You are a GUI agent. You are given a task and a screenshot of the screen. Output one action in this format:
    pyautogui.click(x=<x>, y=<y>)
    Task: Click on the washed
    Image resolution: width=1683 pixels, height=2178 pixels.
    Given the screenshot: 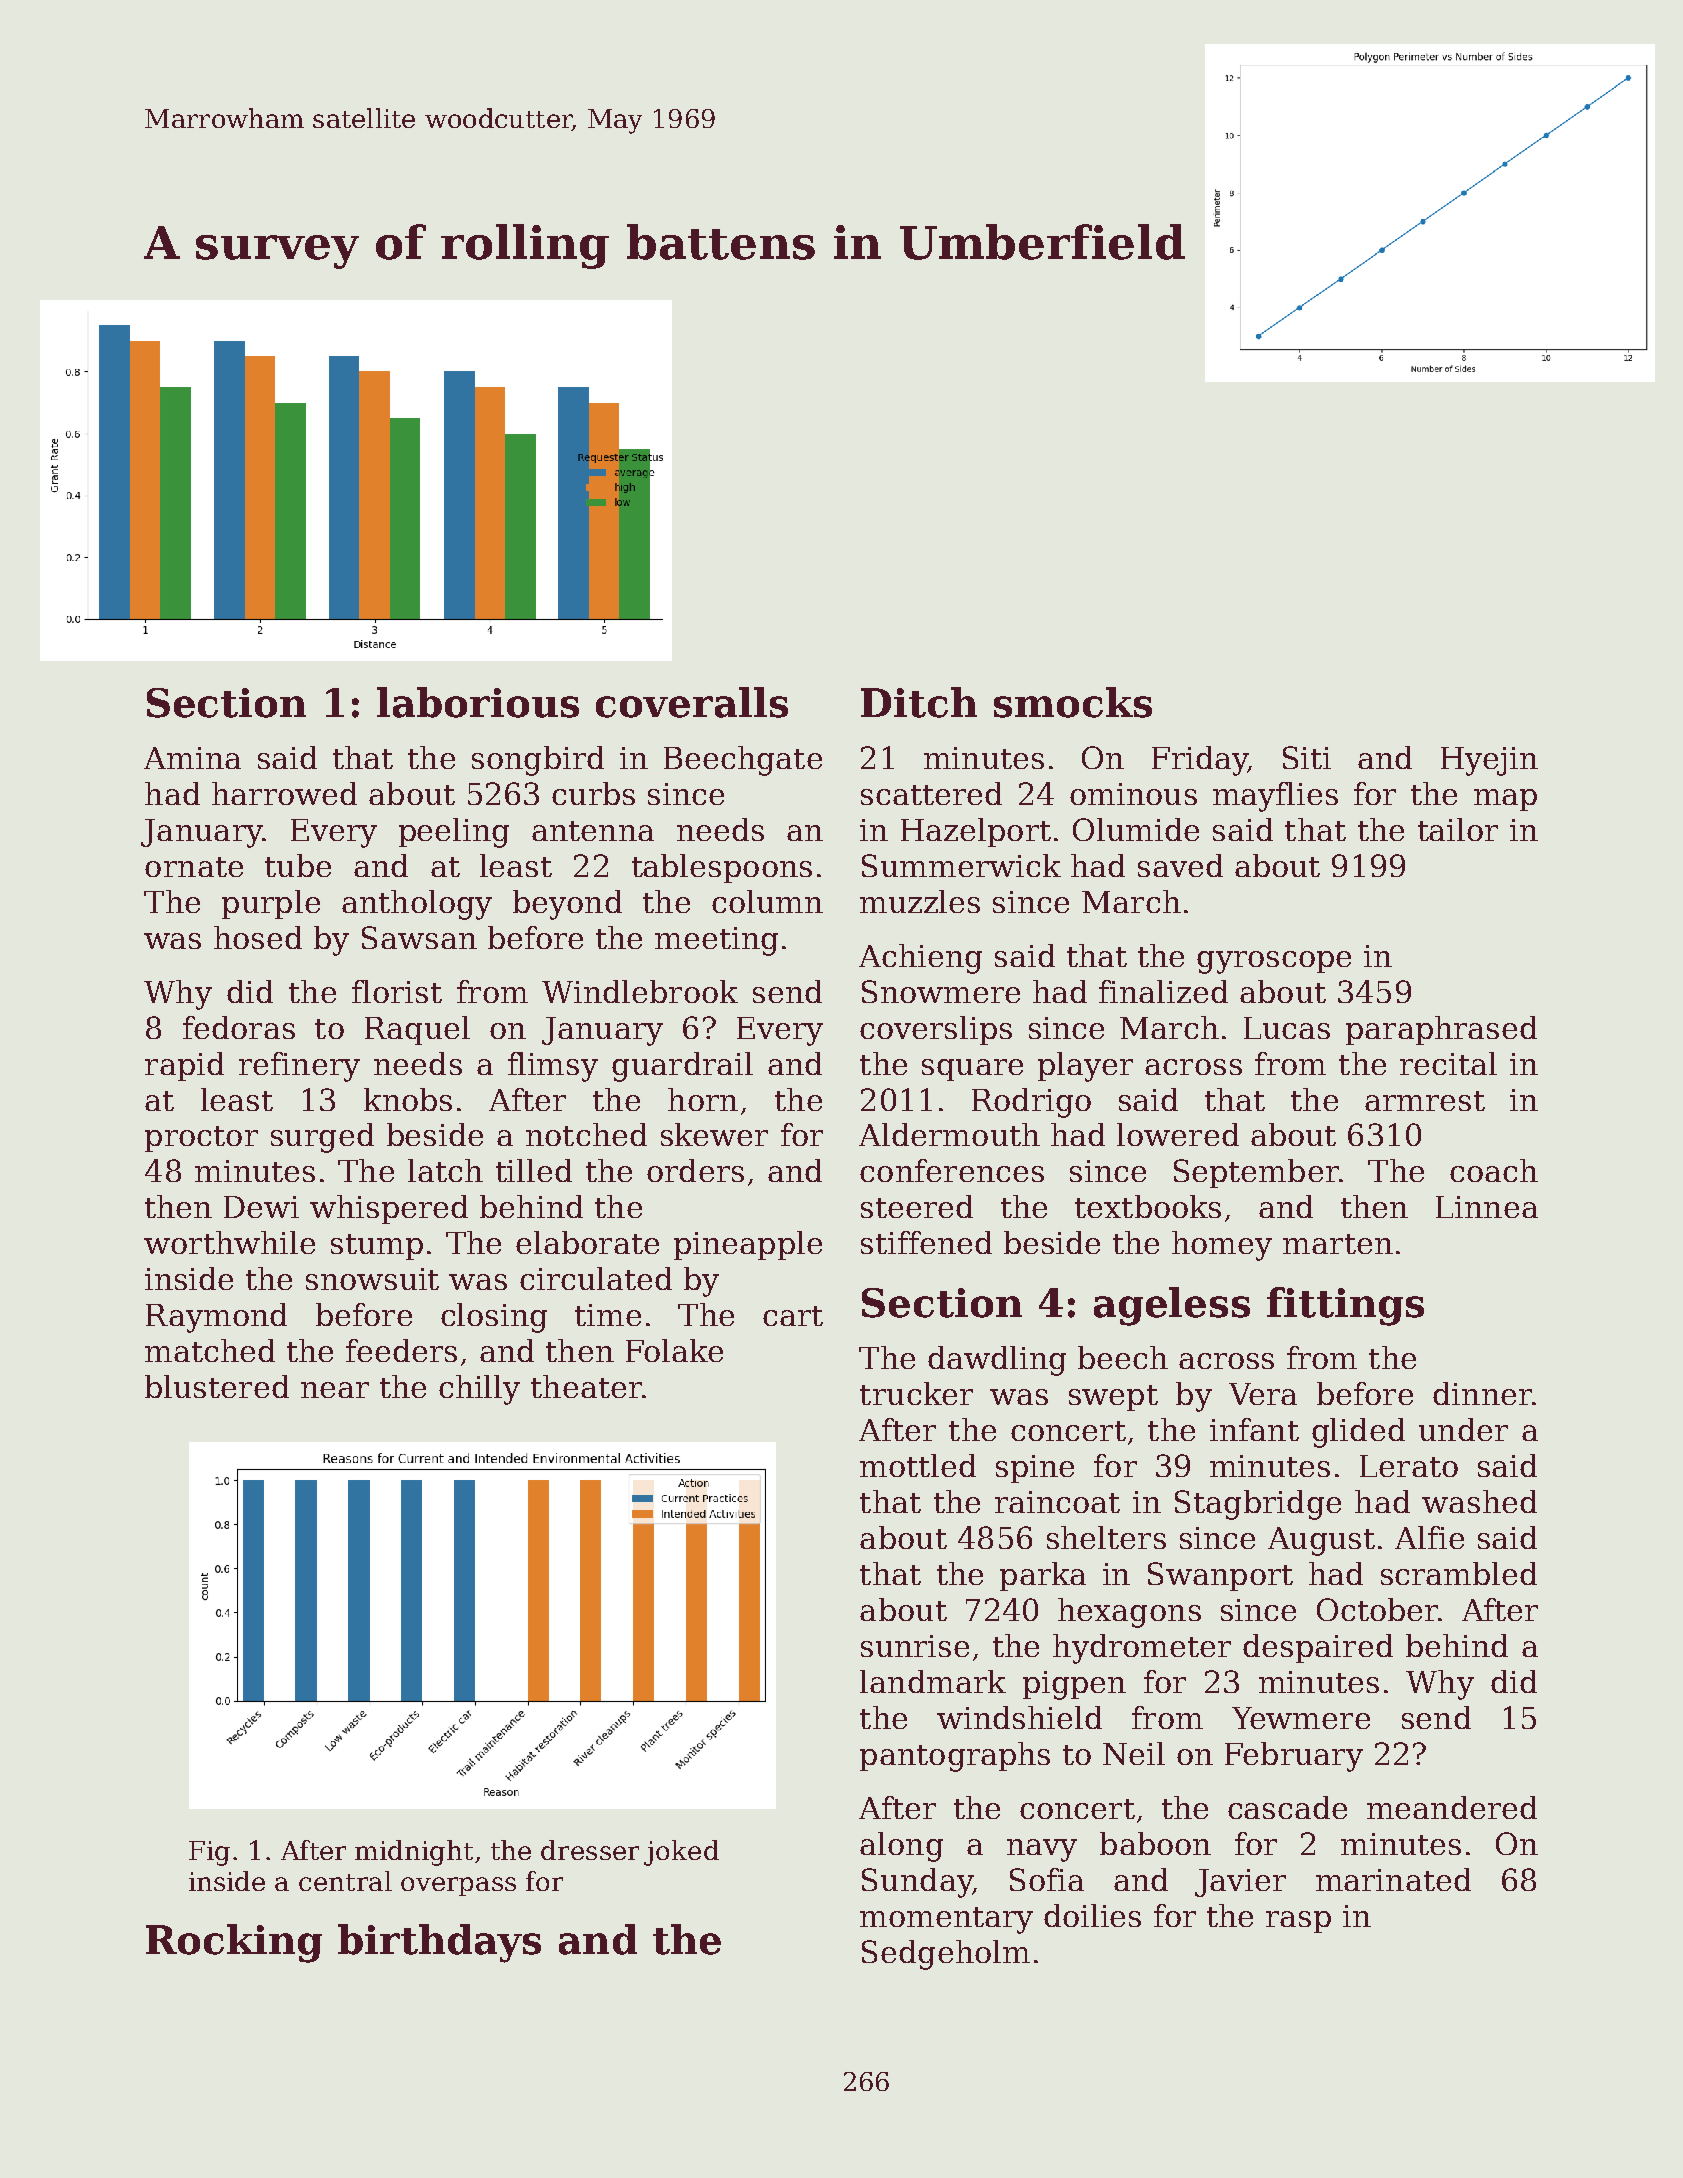 What is the action you would take?
    pyautogui.click(x=1479, y=1501)
